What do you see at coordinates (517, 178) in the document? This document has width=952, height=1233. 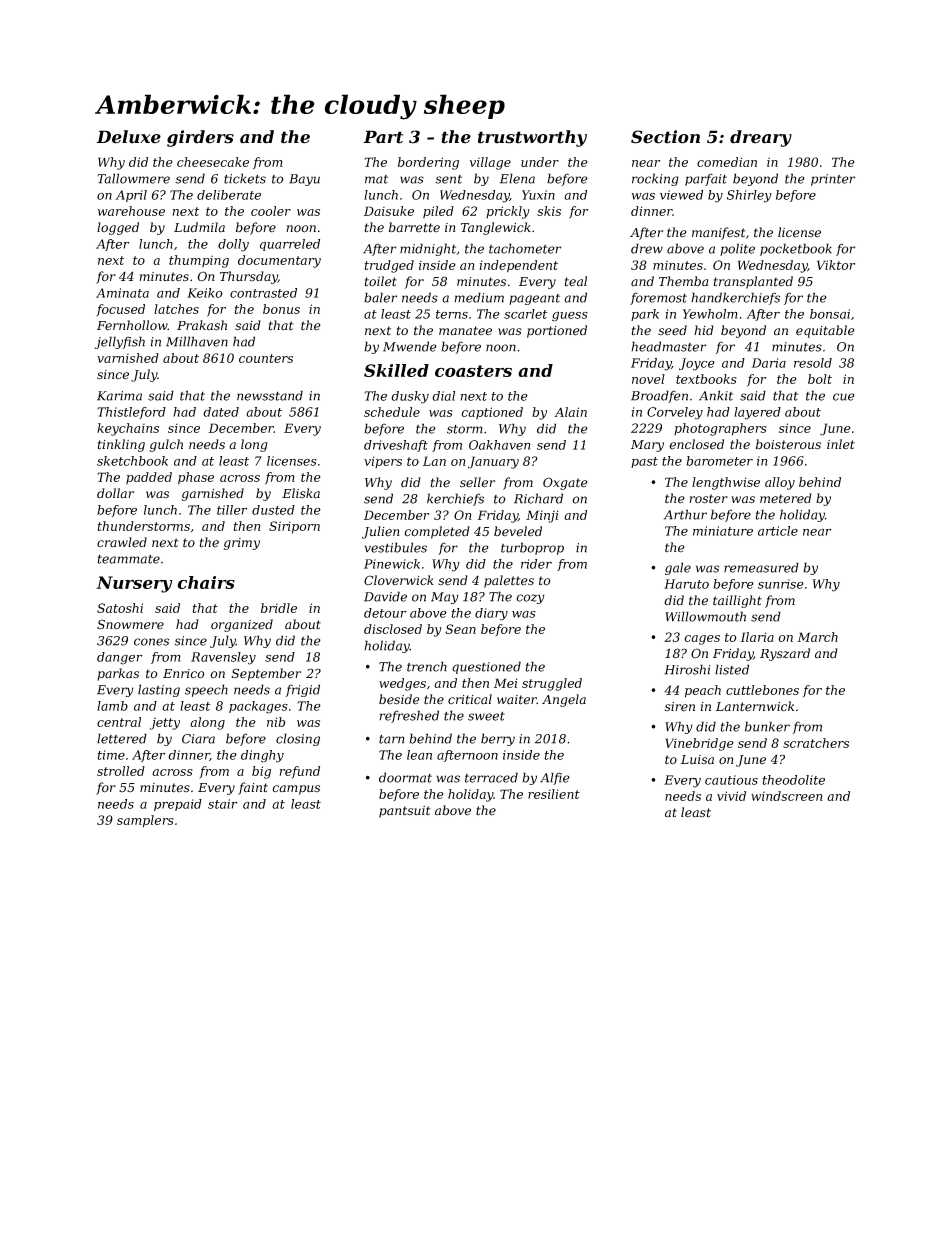 I see `Elena` at bounding box center [517, 178].
